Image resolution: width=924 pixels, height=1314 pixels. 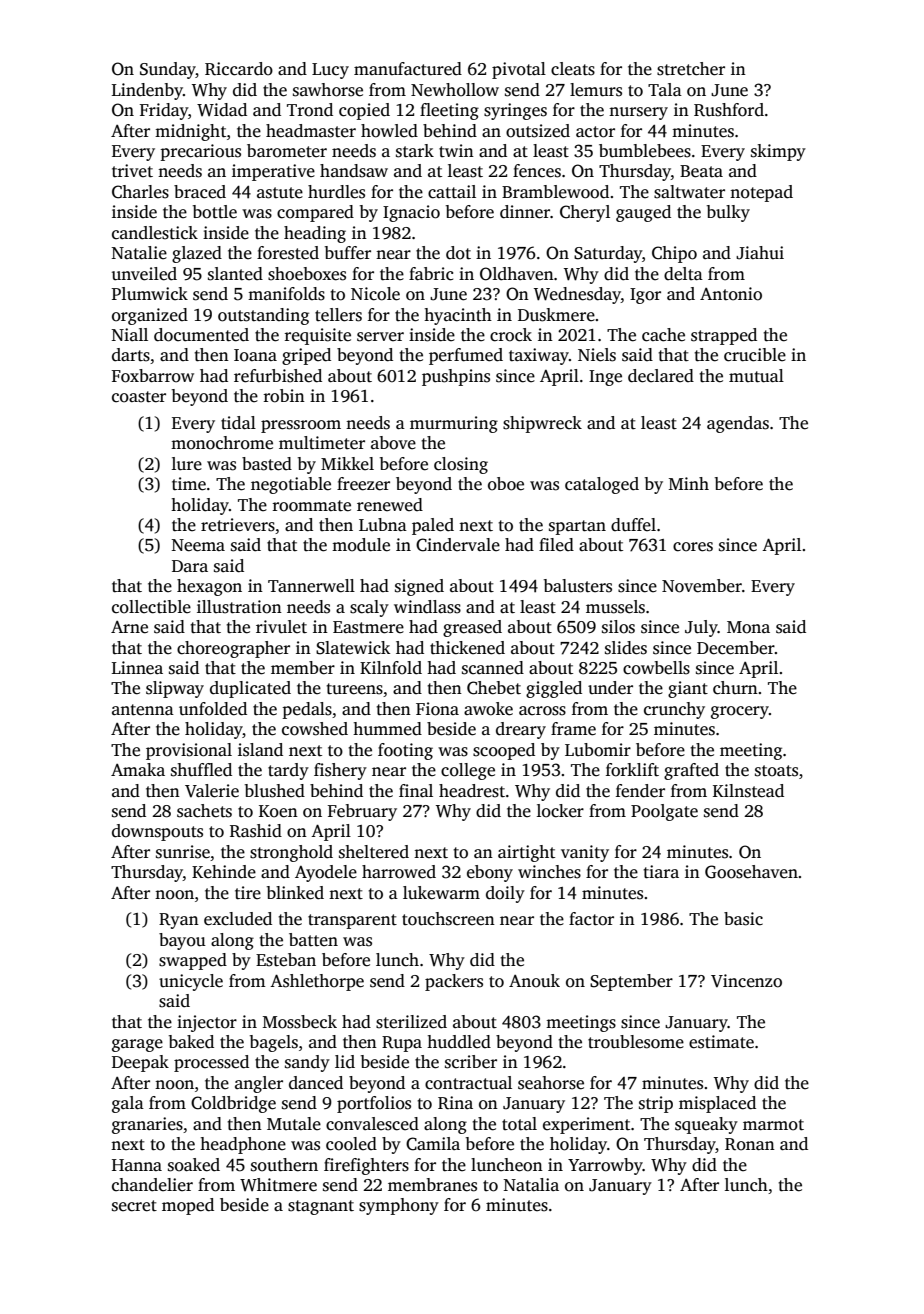 I want to click on estimate, so click(x=721, y=1042).
